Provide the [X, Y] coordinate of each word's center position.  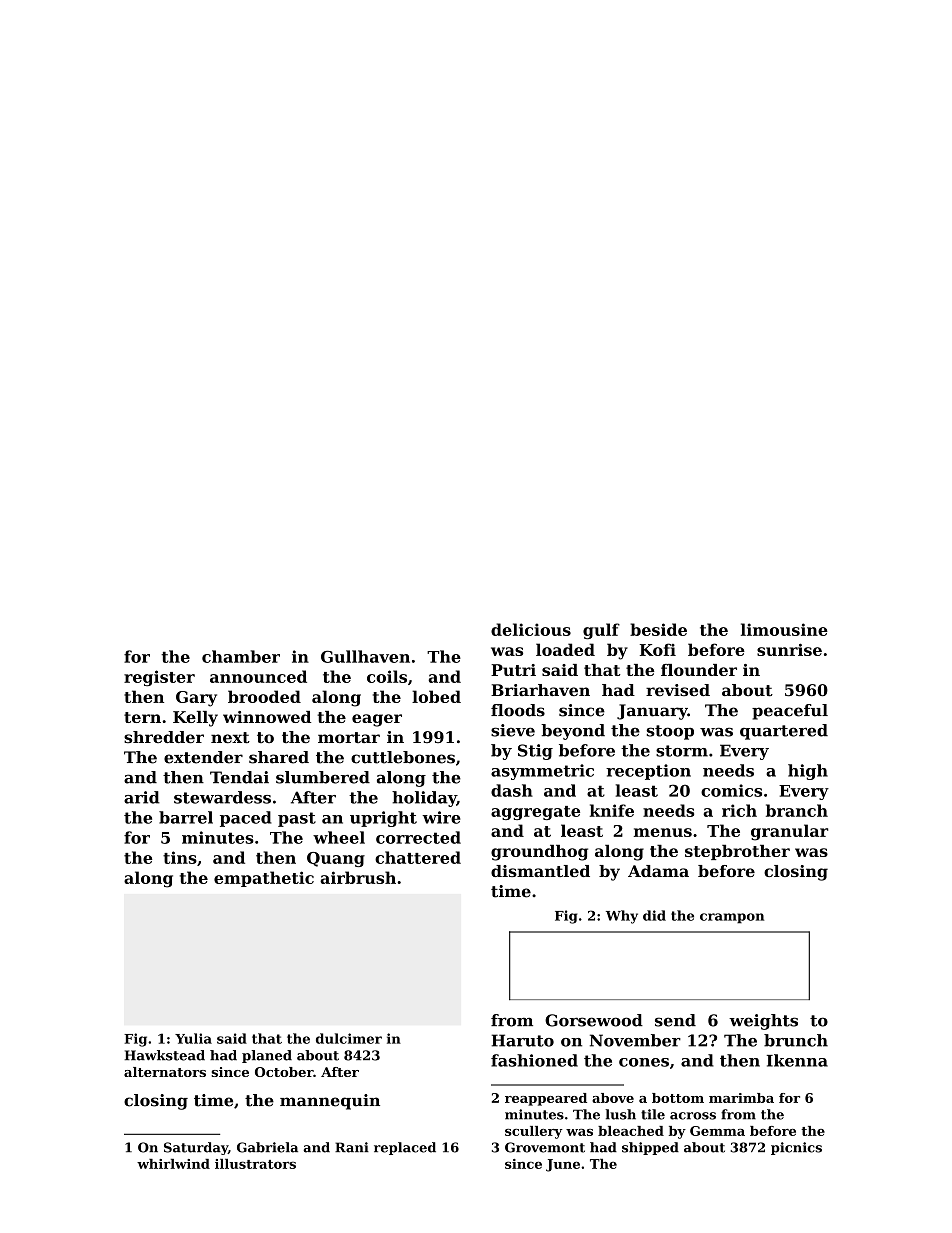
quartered [784, 732]
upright [383, 819]
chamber [241, 656]
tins [180, 857]
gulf [601, 631]
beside [658, 629]
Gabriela [267, 1147]
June [563, 1165]
